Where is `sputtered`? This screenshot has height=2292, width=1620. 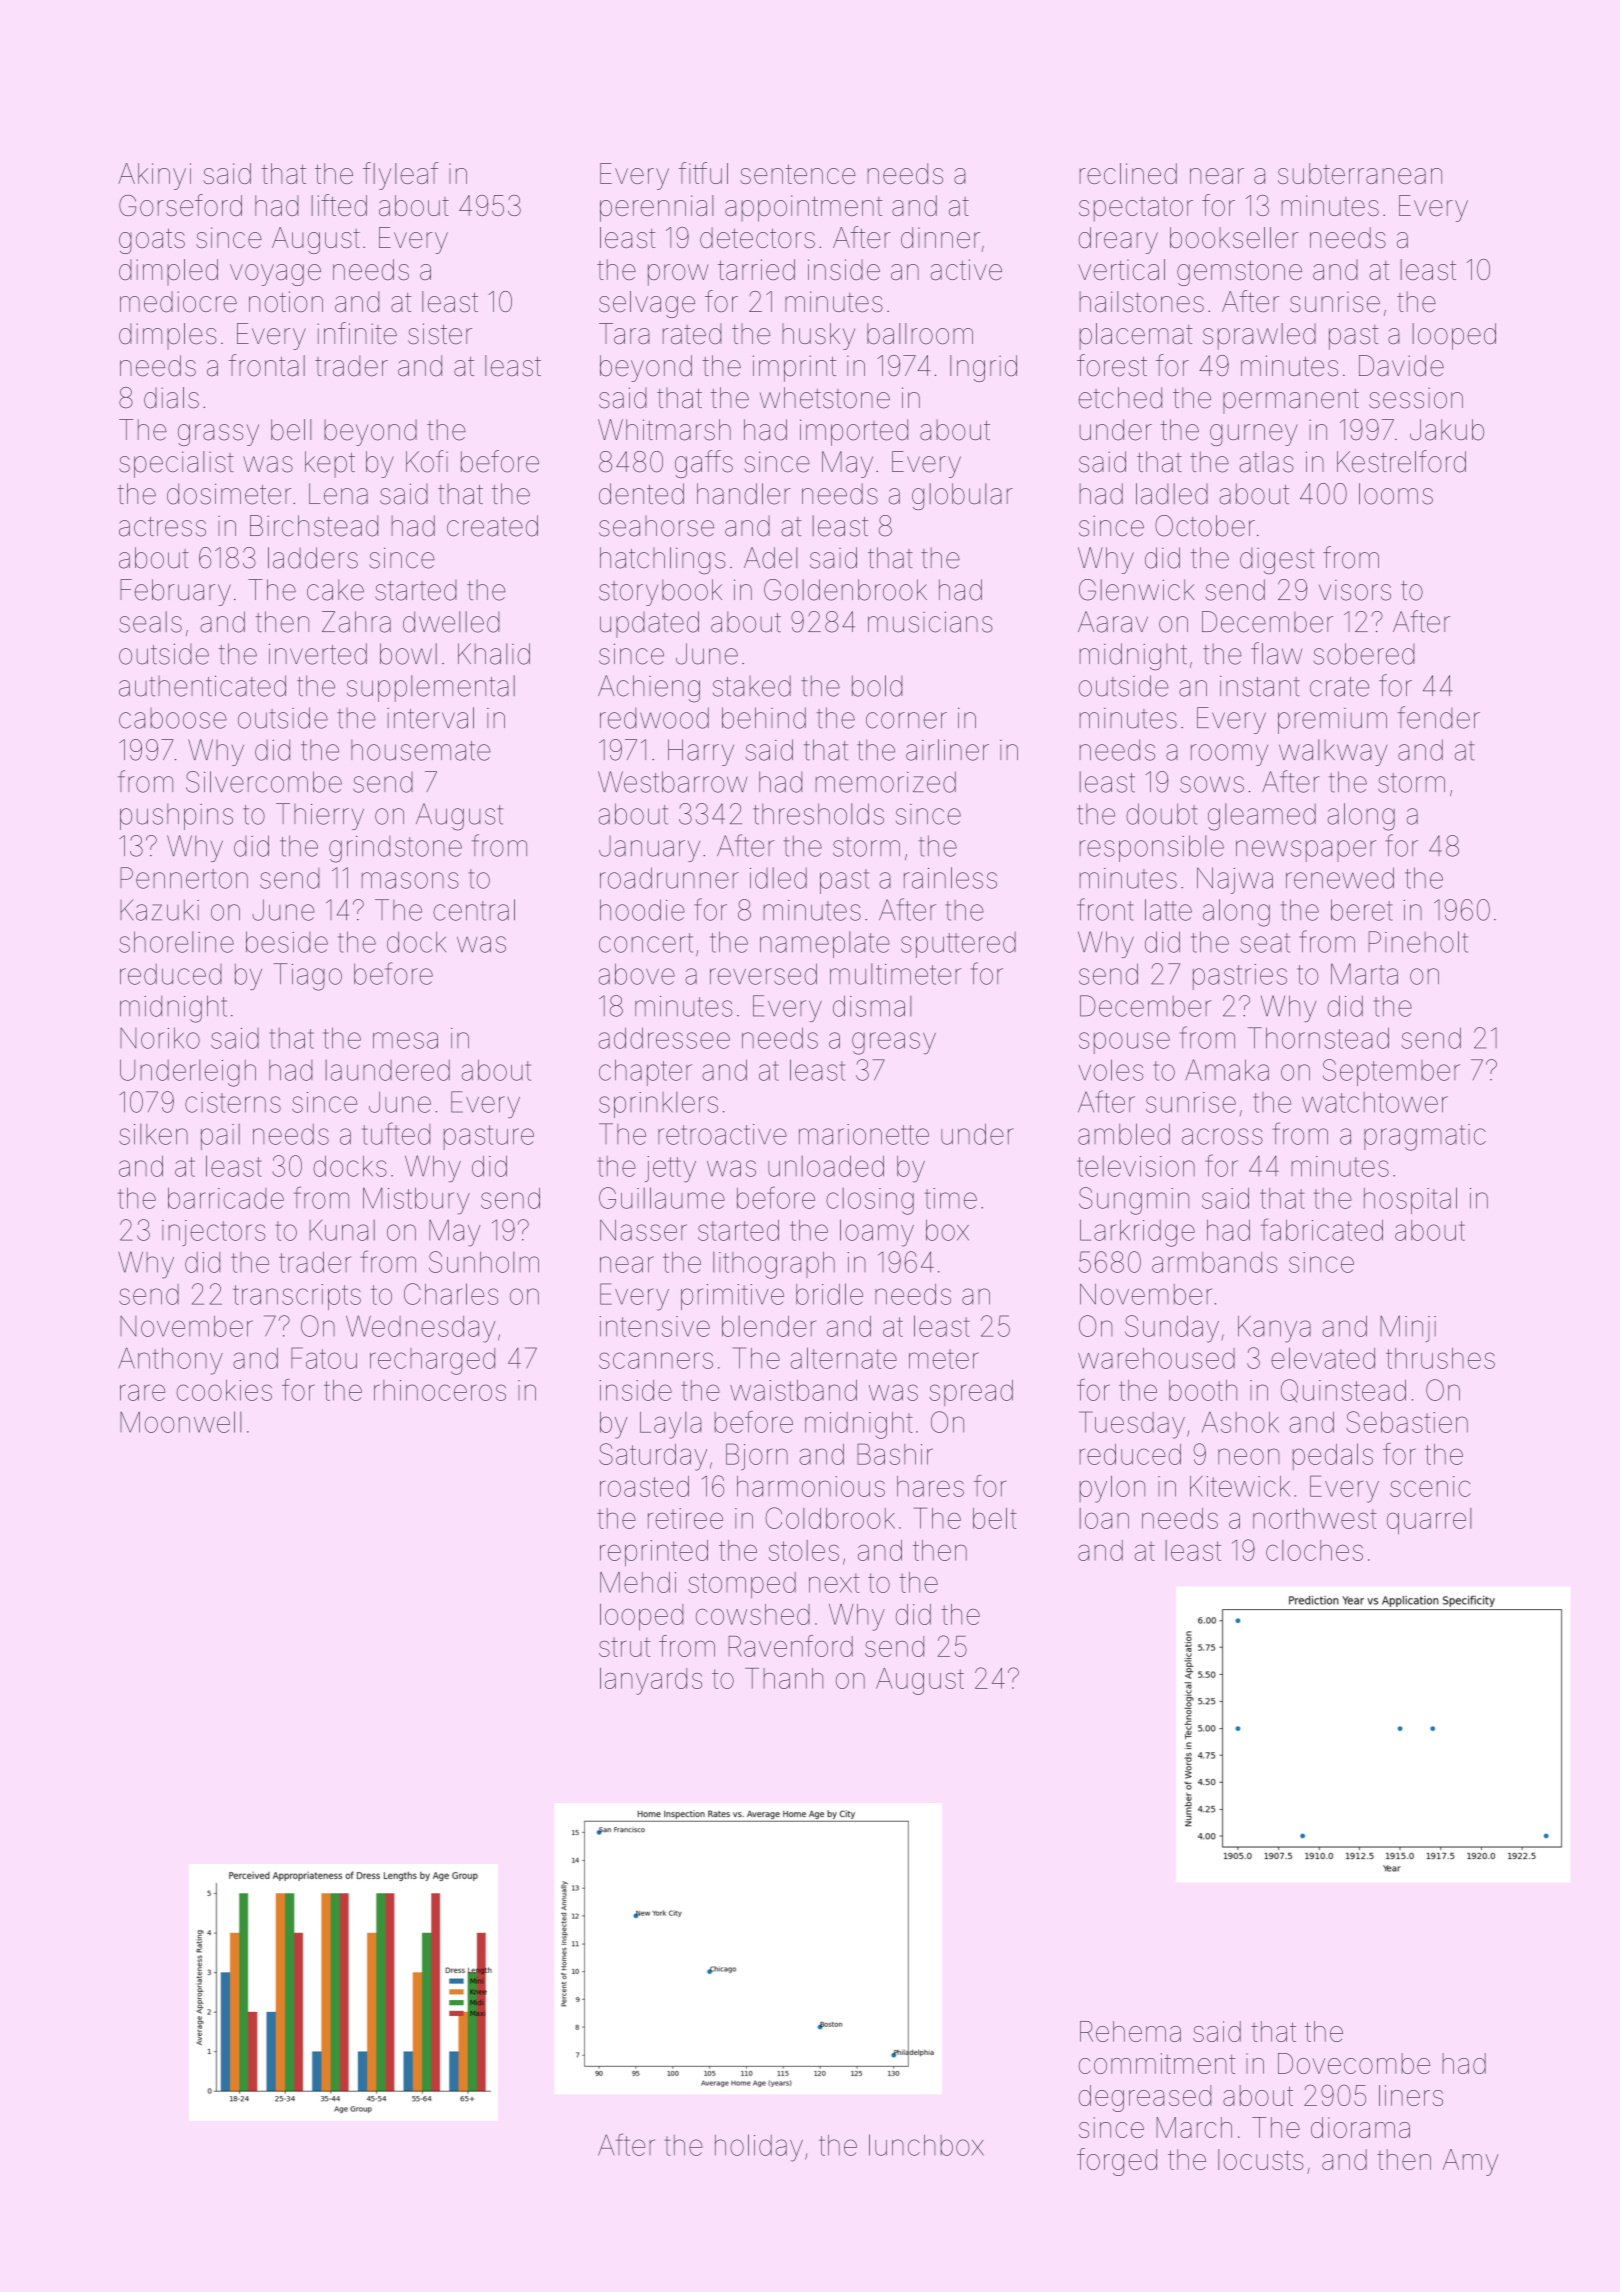 sputtered is located at coordinates (958, 945).
